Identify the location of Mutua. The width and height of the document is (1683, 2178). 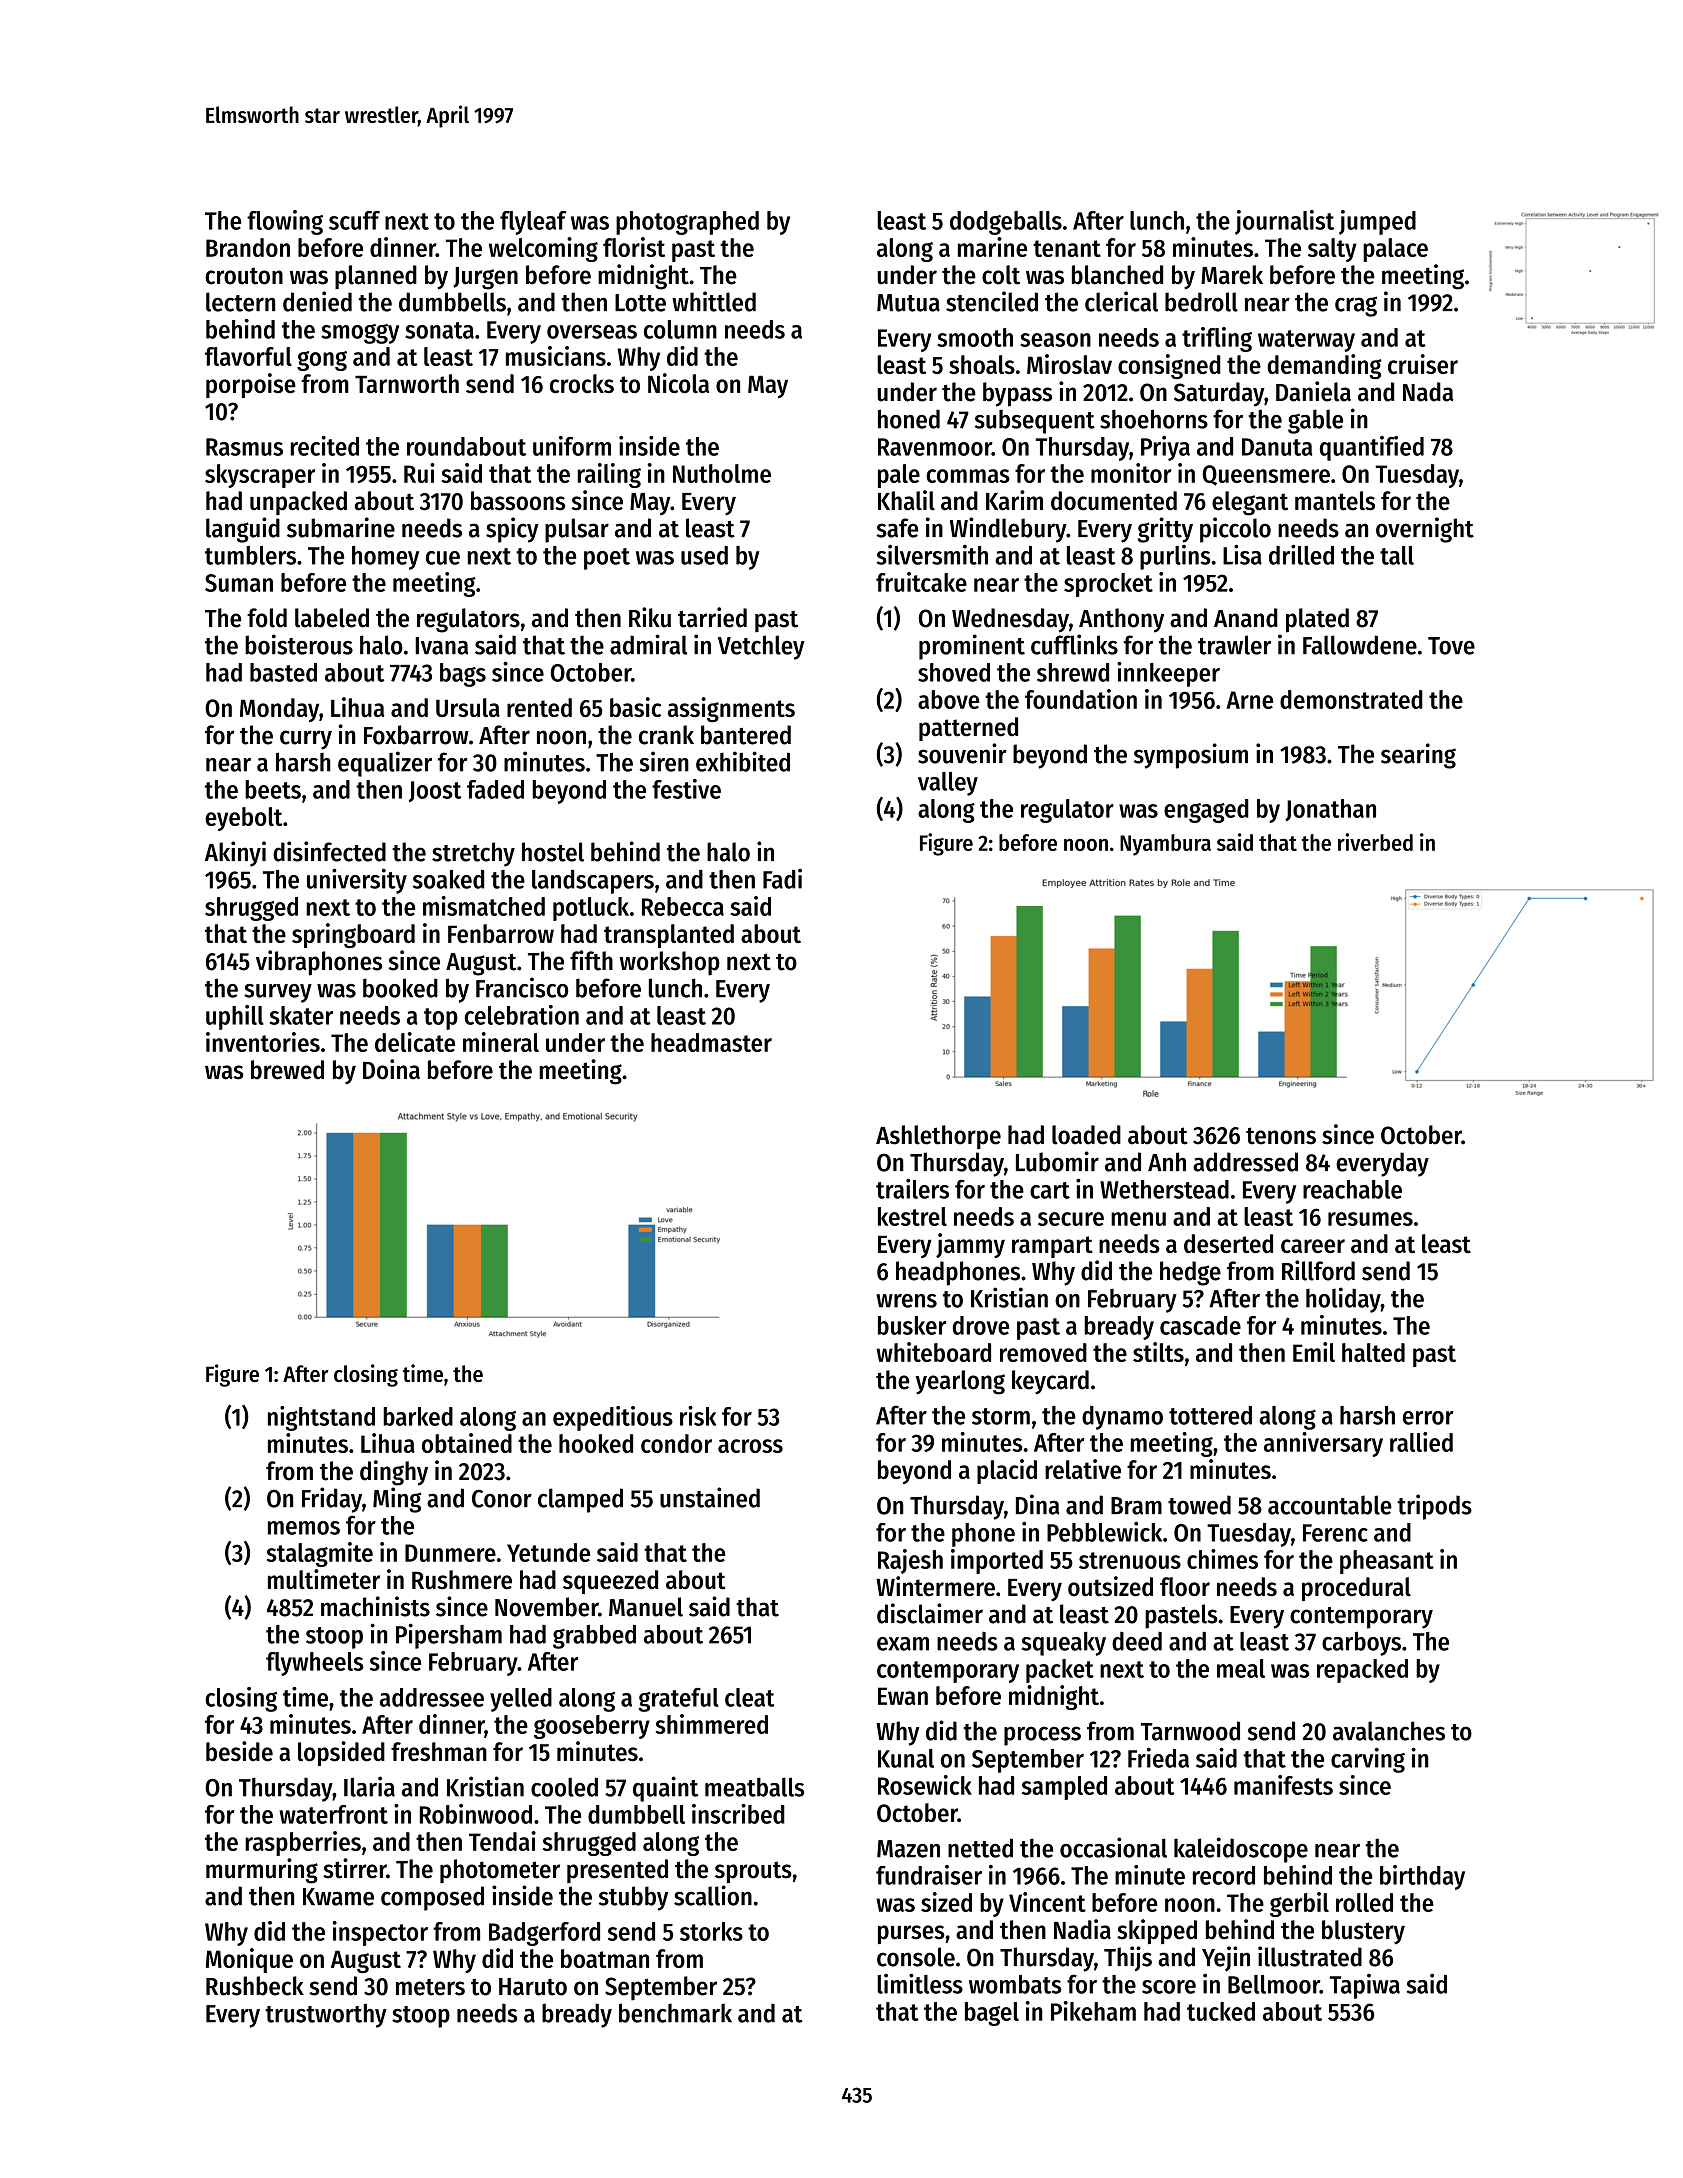
(908, 303).
